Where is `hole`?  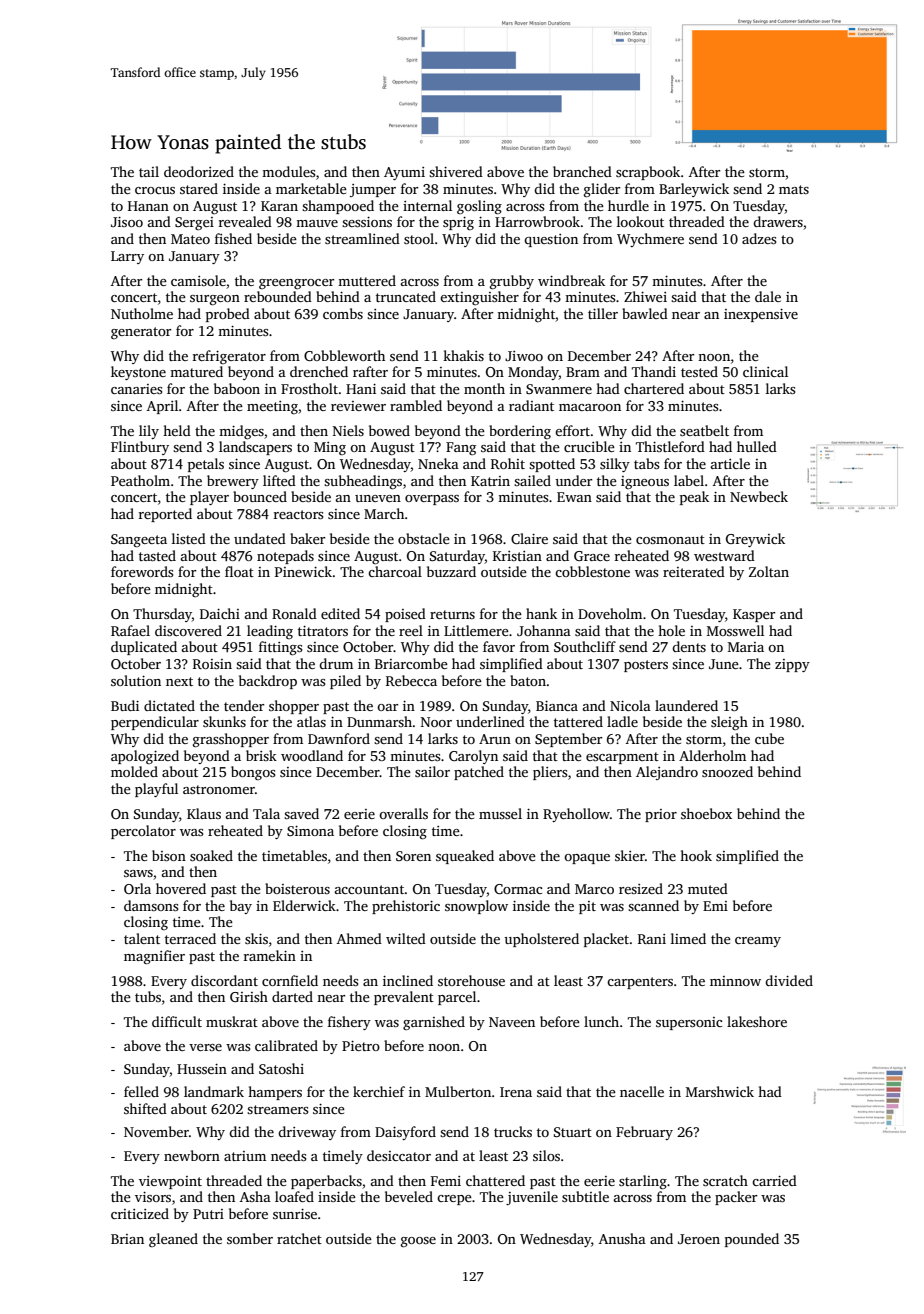
hole is located at coordinates (671, 630).
